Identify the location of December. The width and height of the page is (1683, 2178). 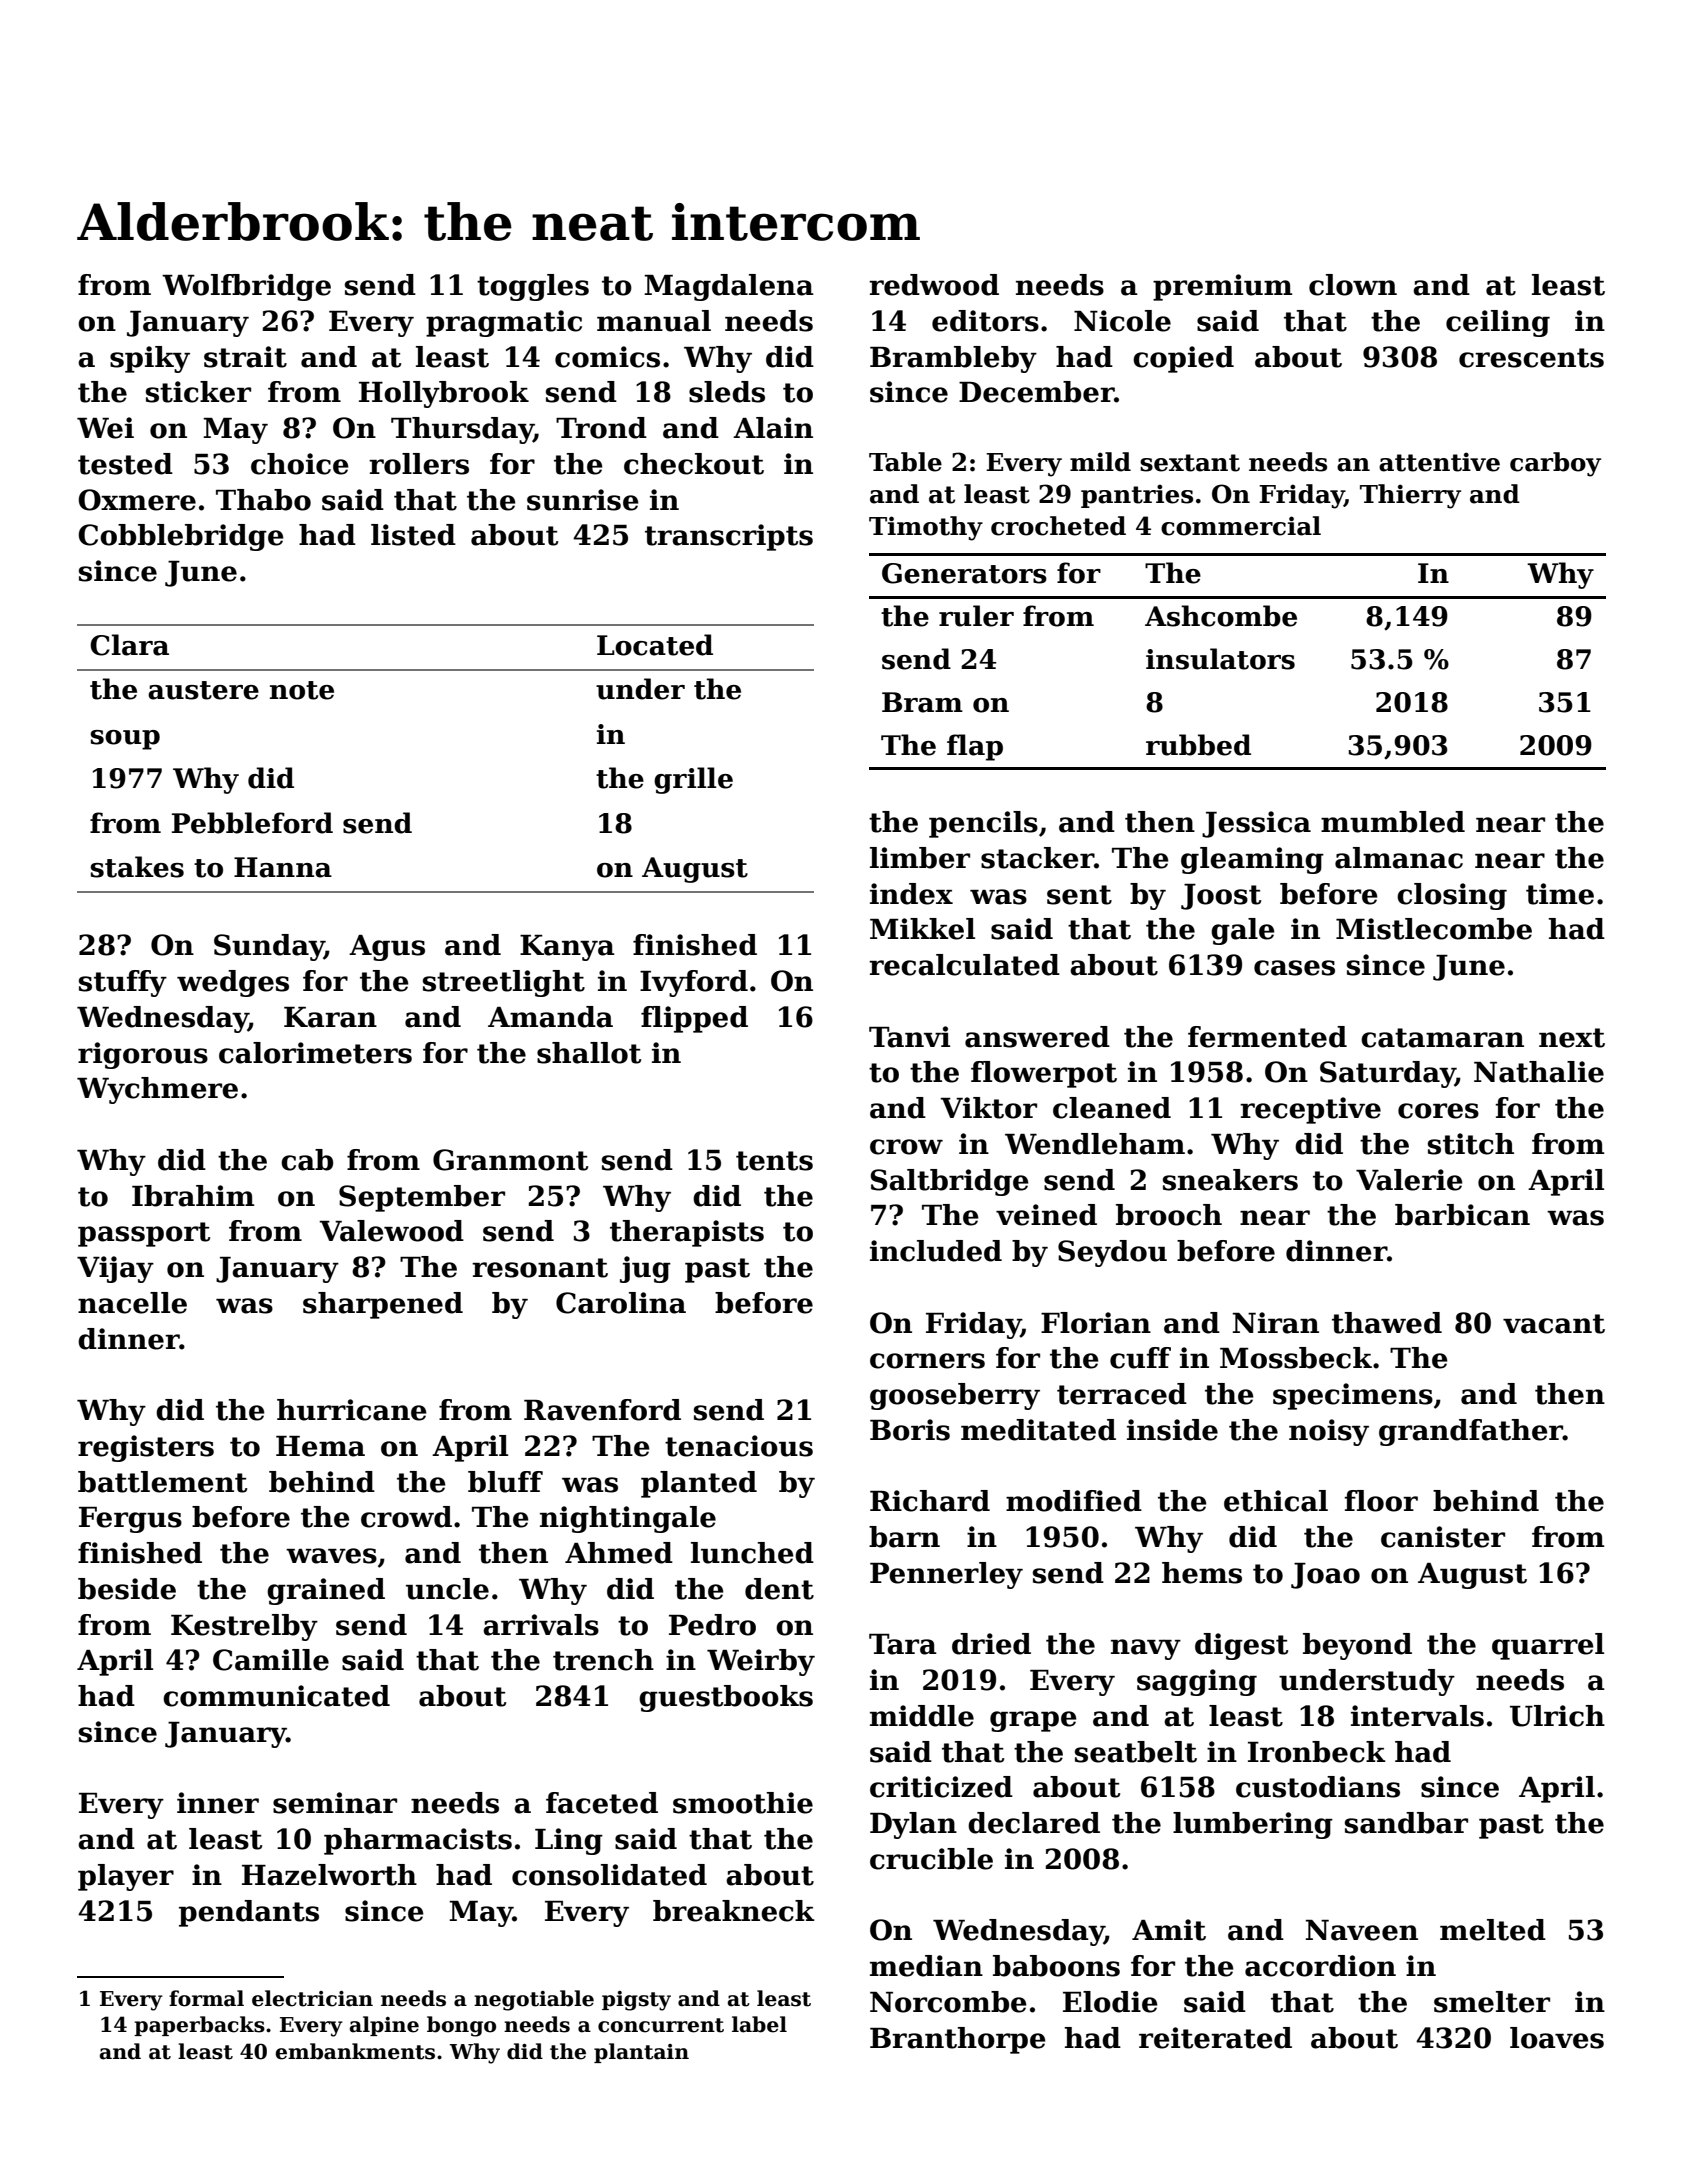
(1036, 392).
